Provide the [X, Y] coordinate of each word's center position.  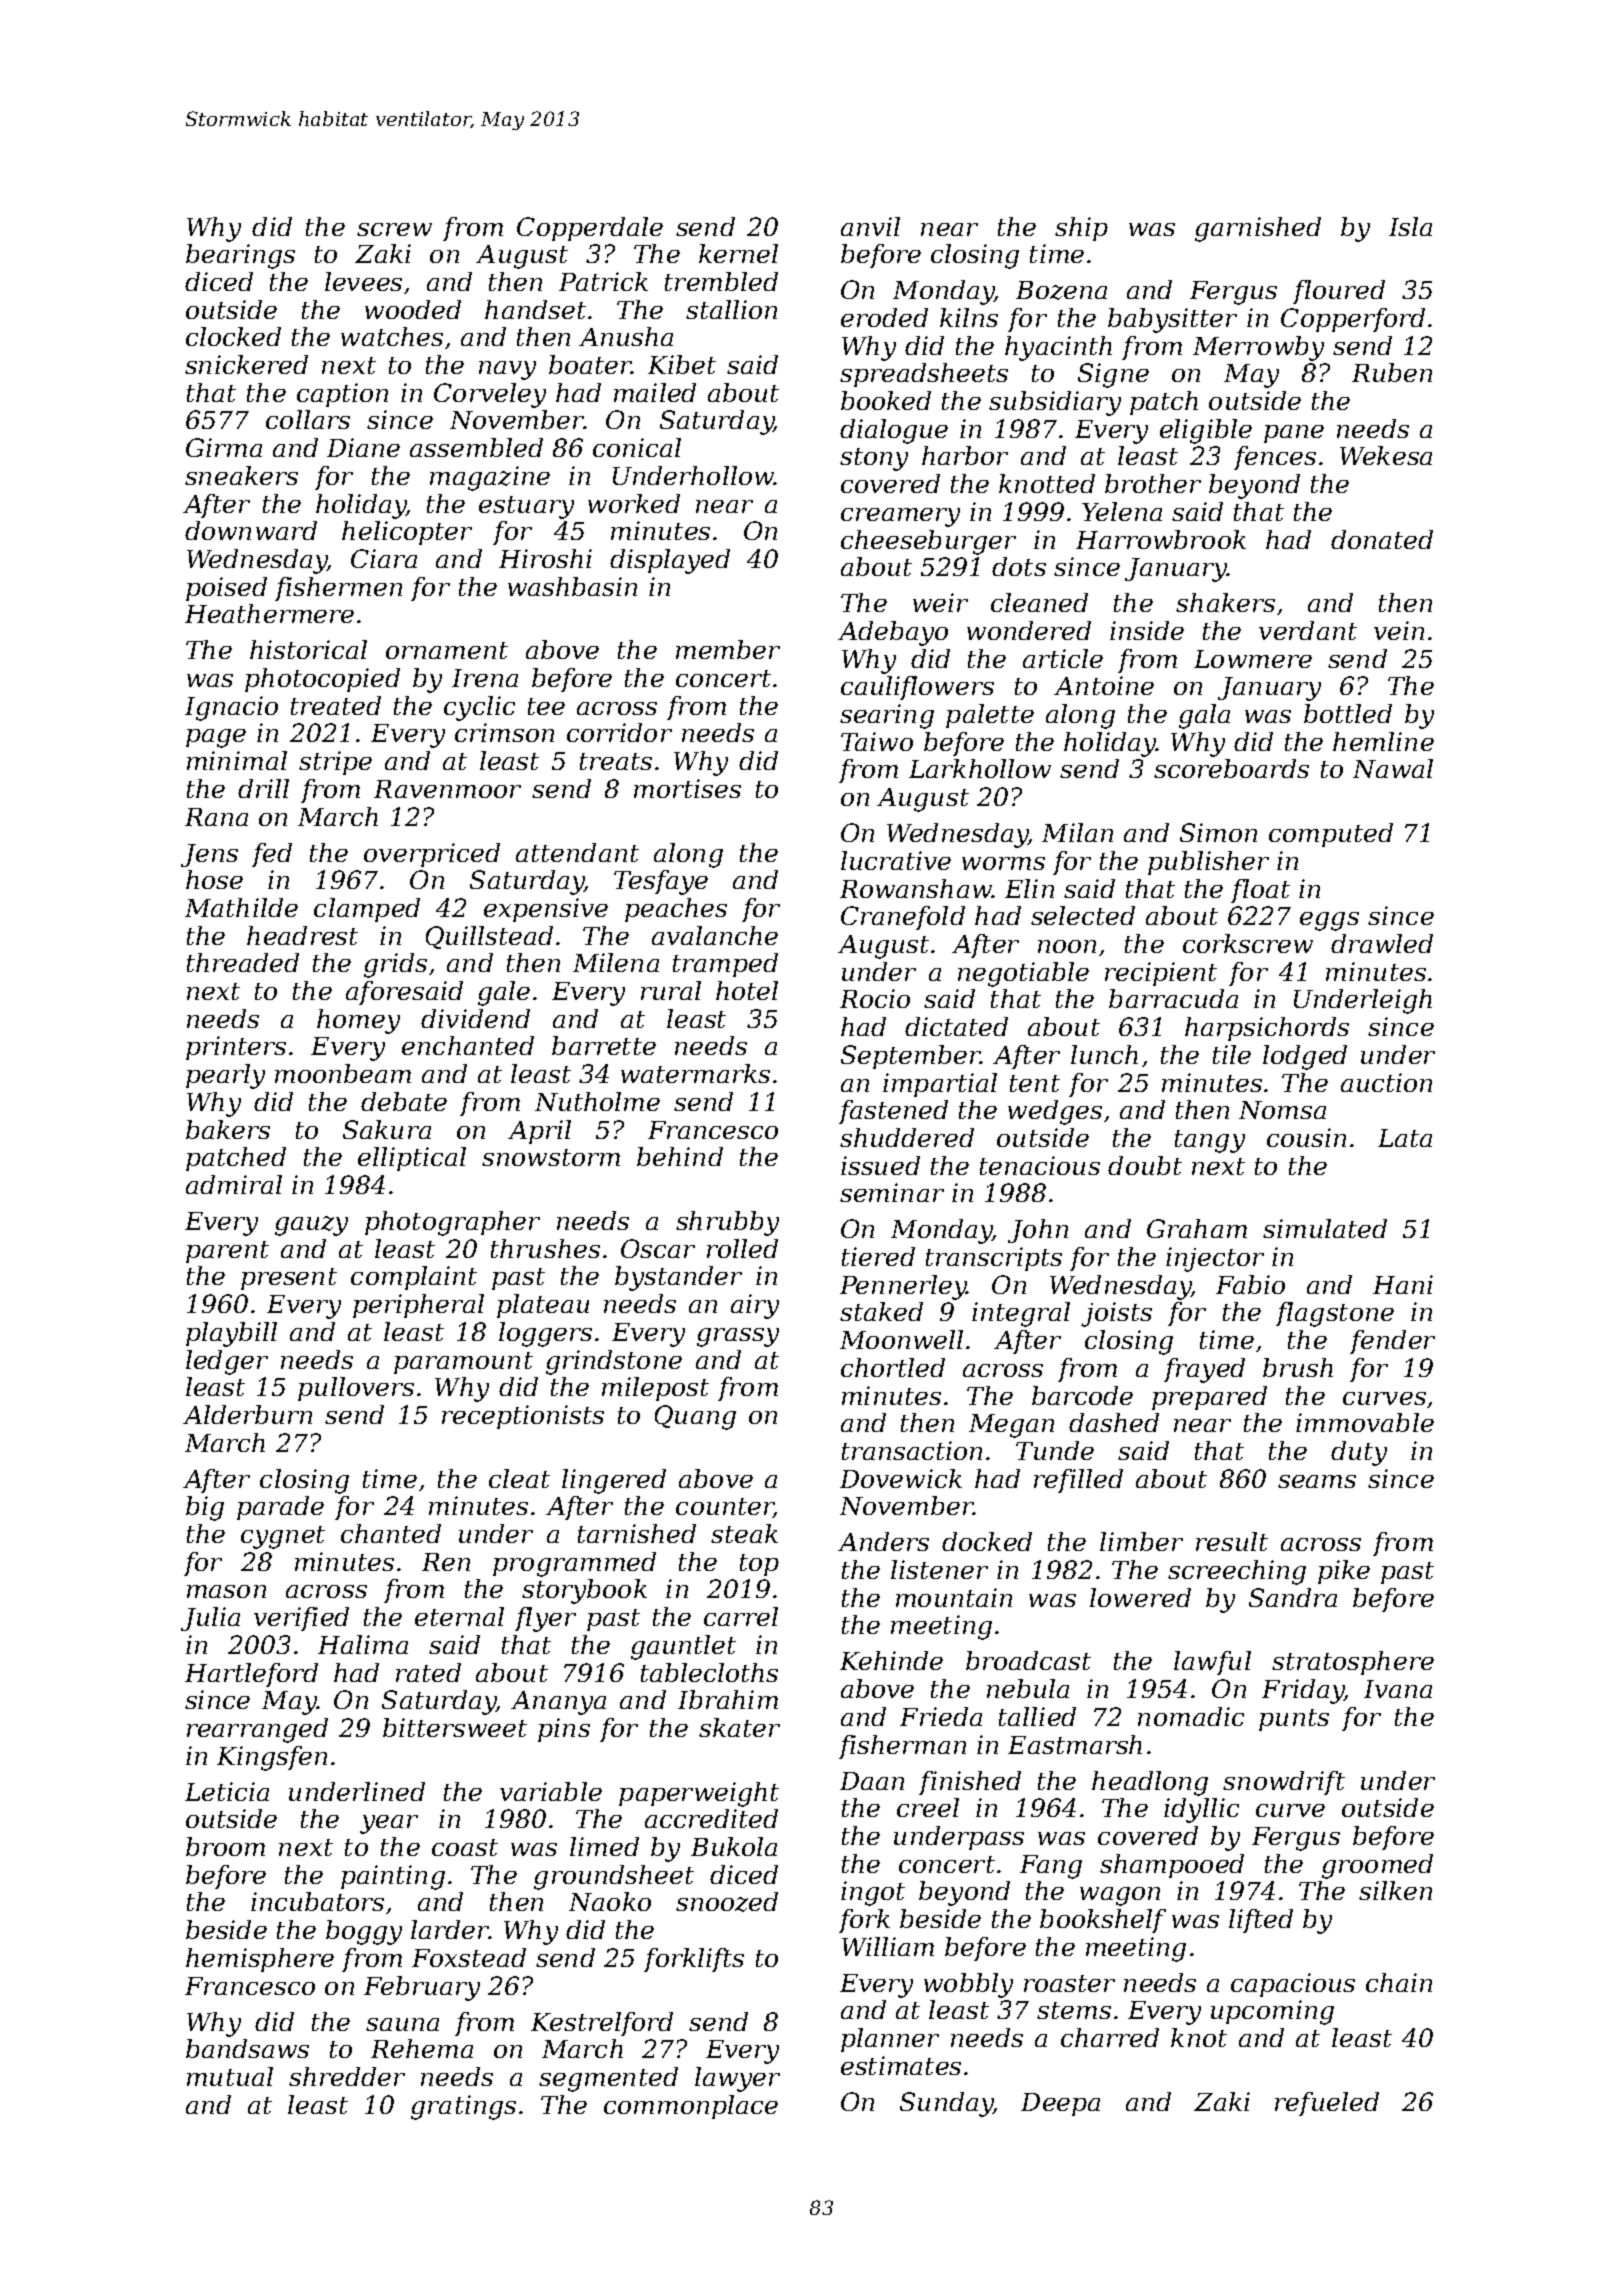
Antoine [1104, 685]
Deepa [1060, 2104]
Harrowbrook [1161, 539]
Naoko [610, 1901]
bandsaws [247, 2048]
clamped [367, 910]
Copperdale [590, 229]
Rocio [875, 998]
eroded [884, 317]
